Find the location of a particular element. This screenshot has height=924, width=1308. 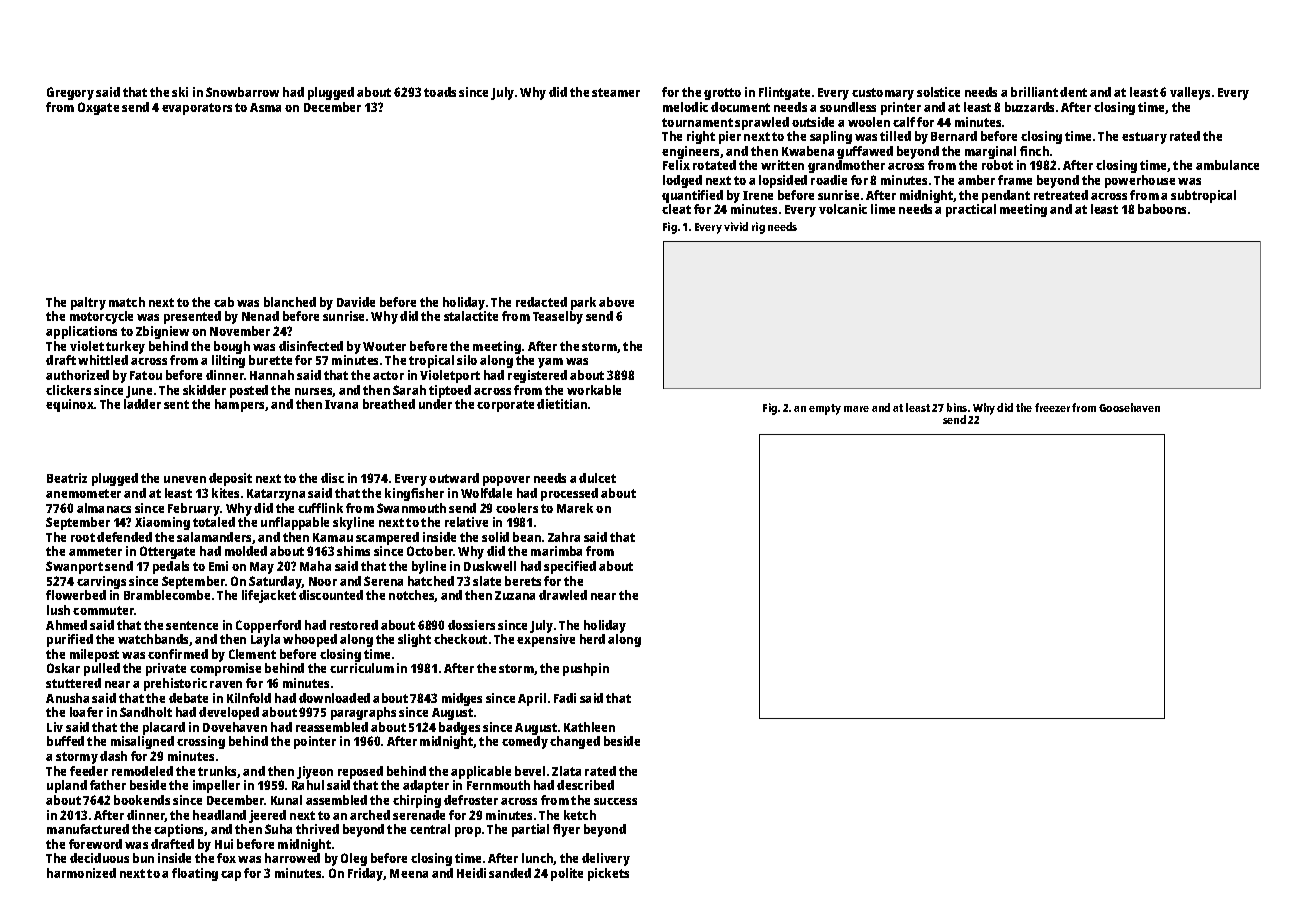

Friday is located at coordinates (366, 874).
